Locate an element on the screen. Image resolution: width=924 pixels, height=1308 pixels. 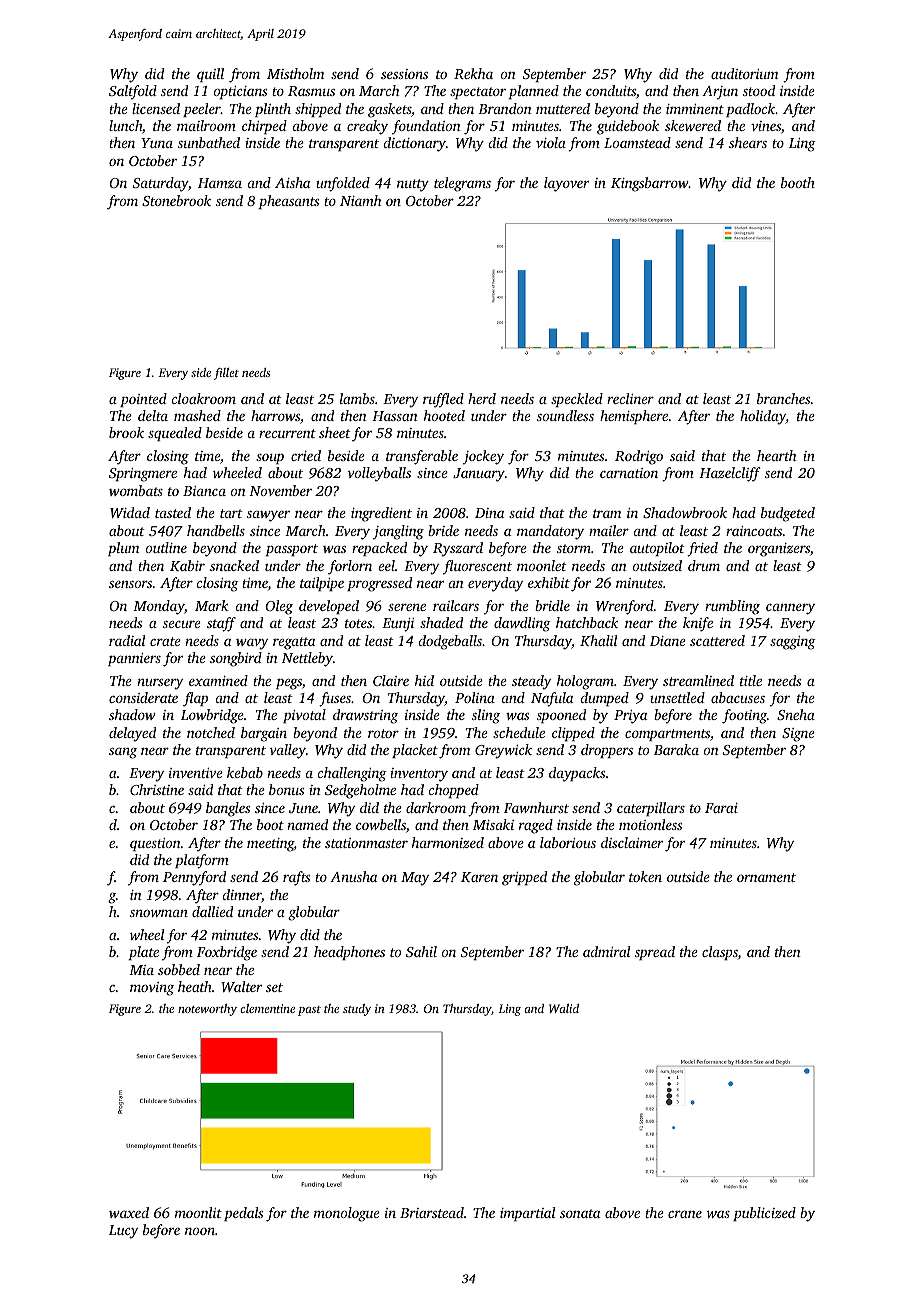
monologue is located at coordinates (347, 1214).
